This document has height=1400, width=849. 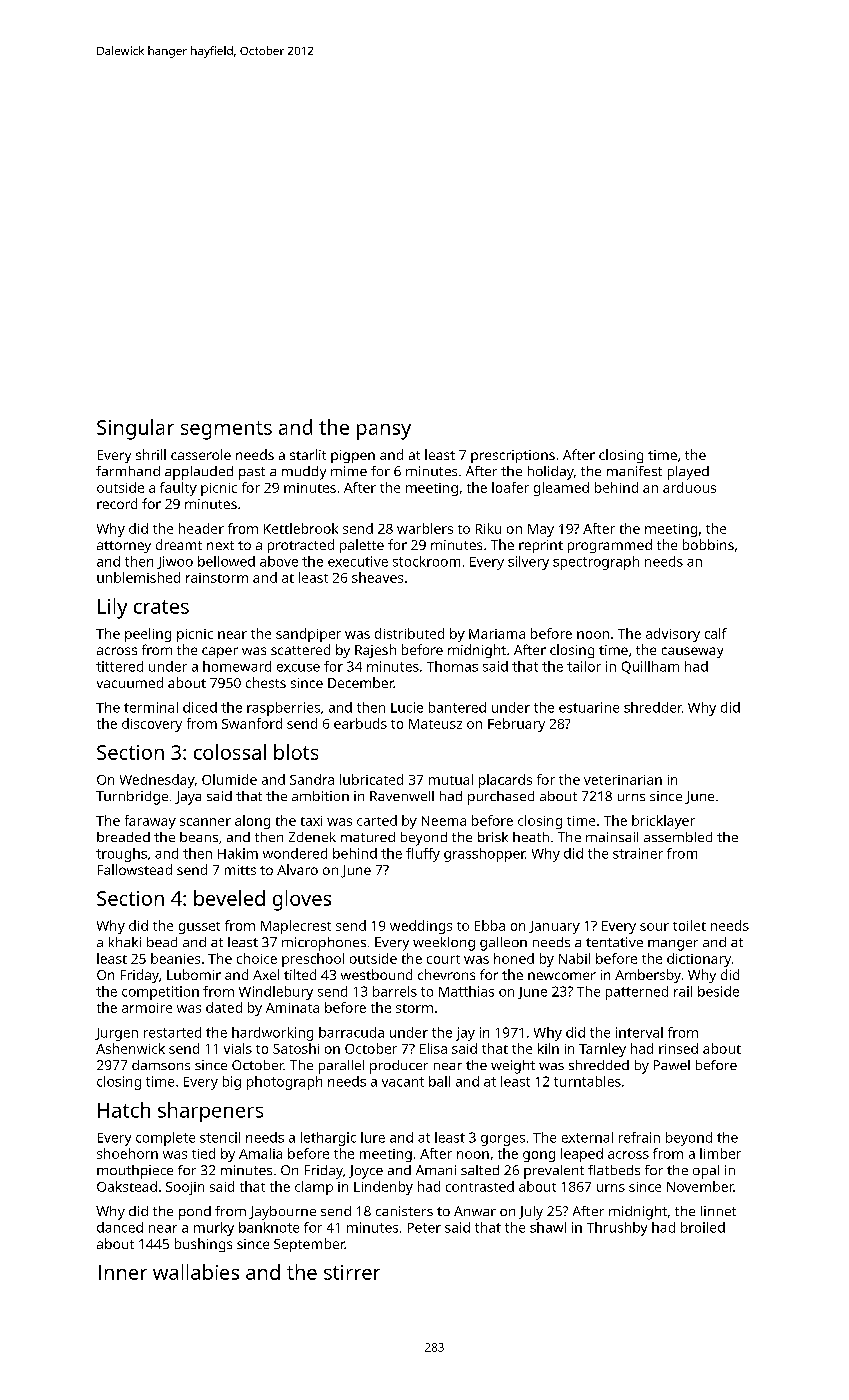 What do you see at coordinates (466, 991) in the document?
I see `Matthias` at bounding box center [466, 991].
